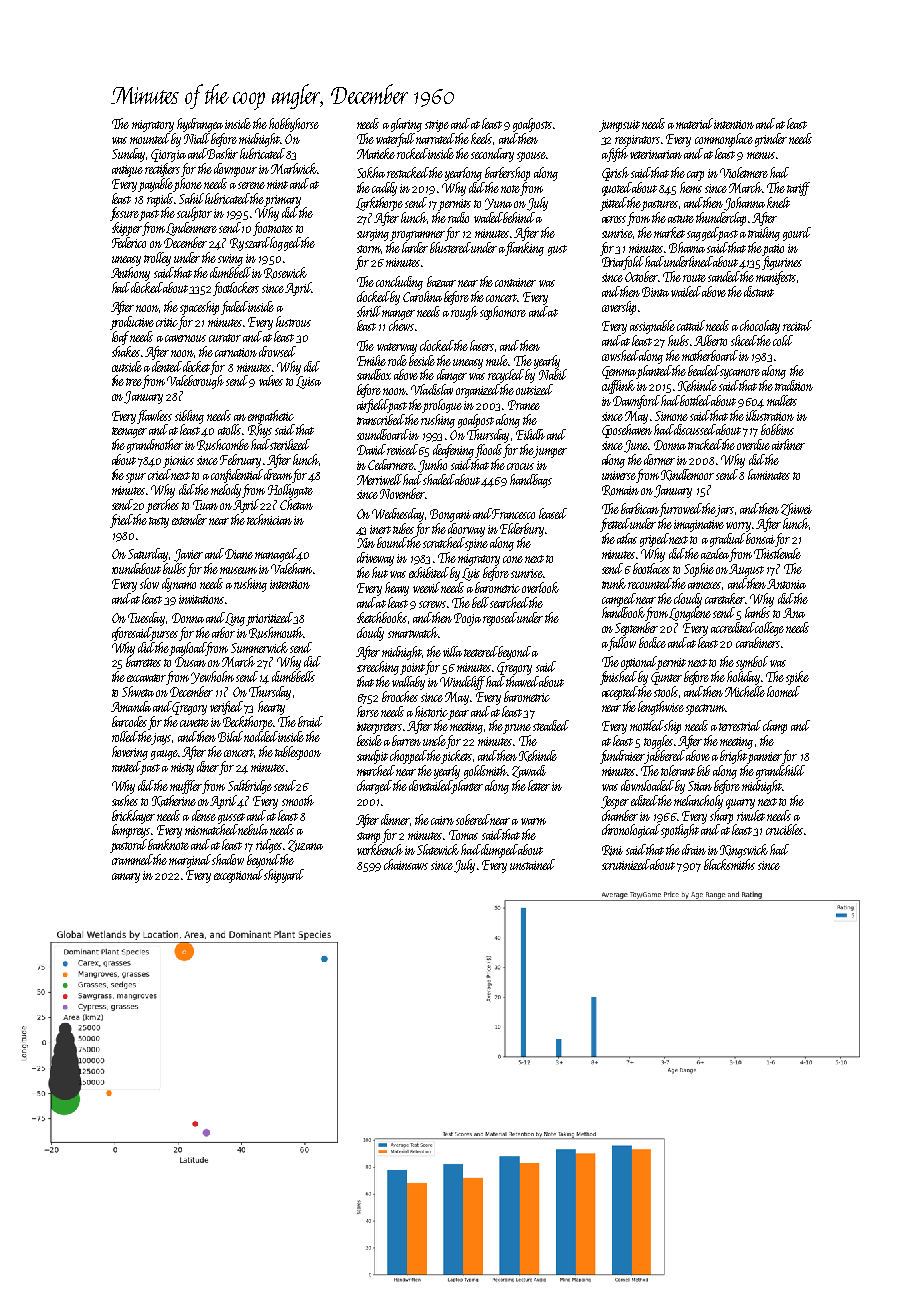 The image size is (924, 1308). What do you see at coordinates (291, 568) in the document?
I see `Valeham` at bounding box center [291, 568].
